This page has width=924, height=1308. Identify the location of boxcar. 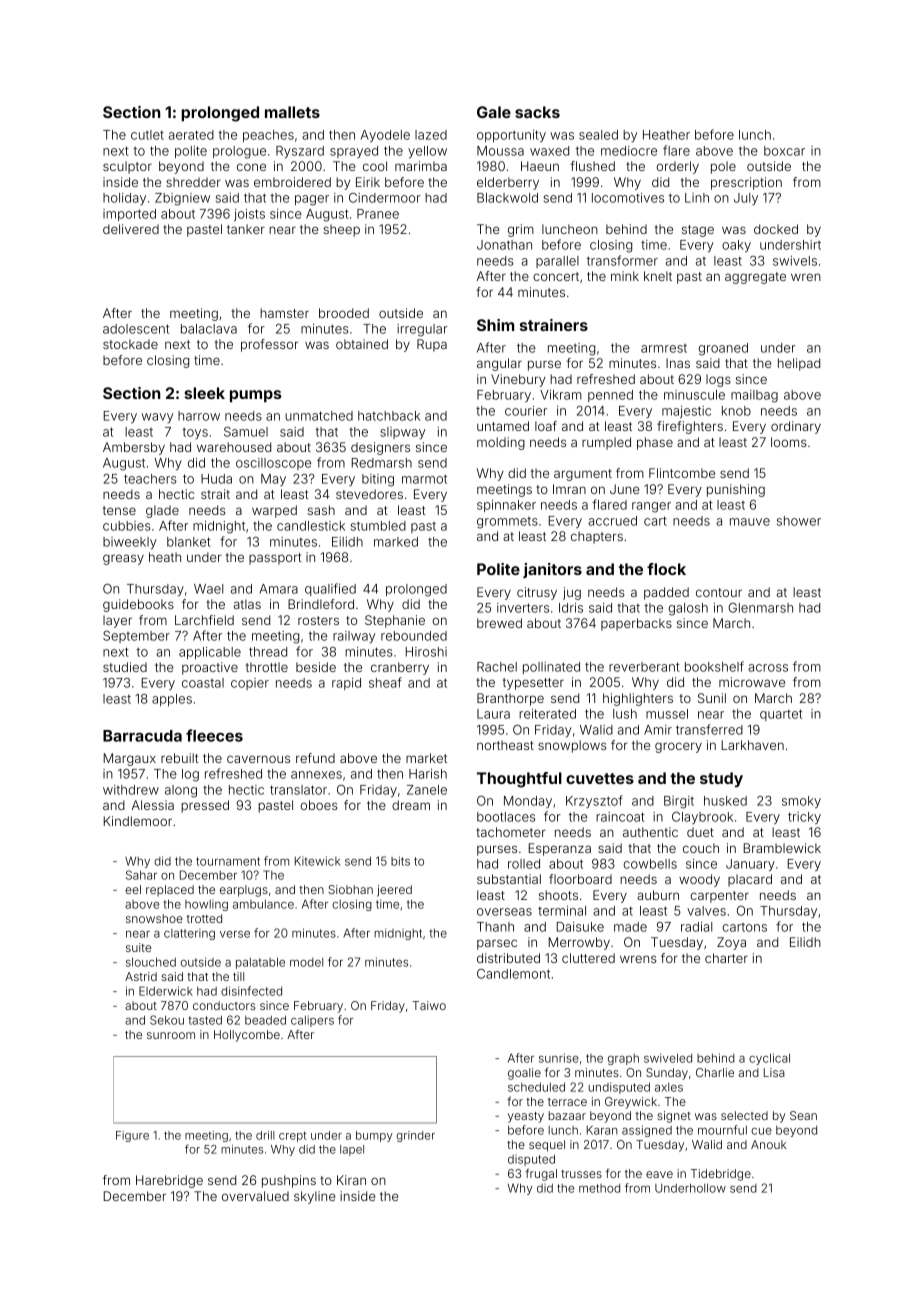
(784, 151).
